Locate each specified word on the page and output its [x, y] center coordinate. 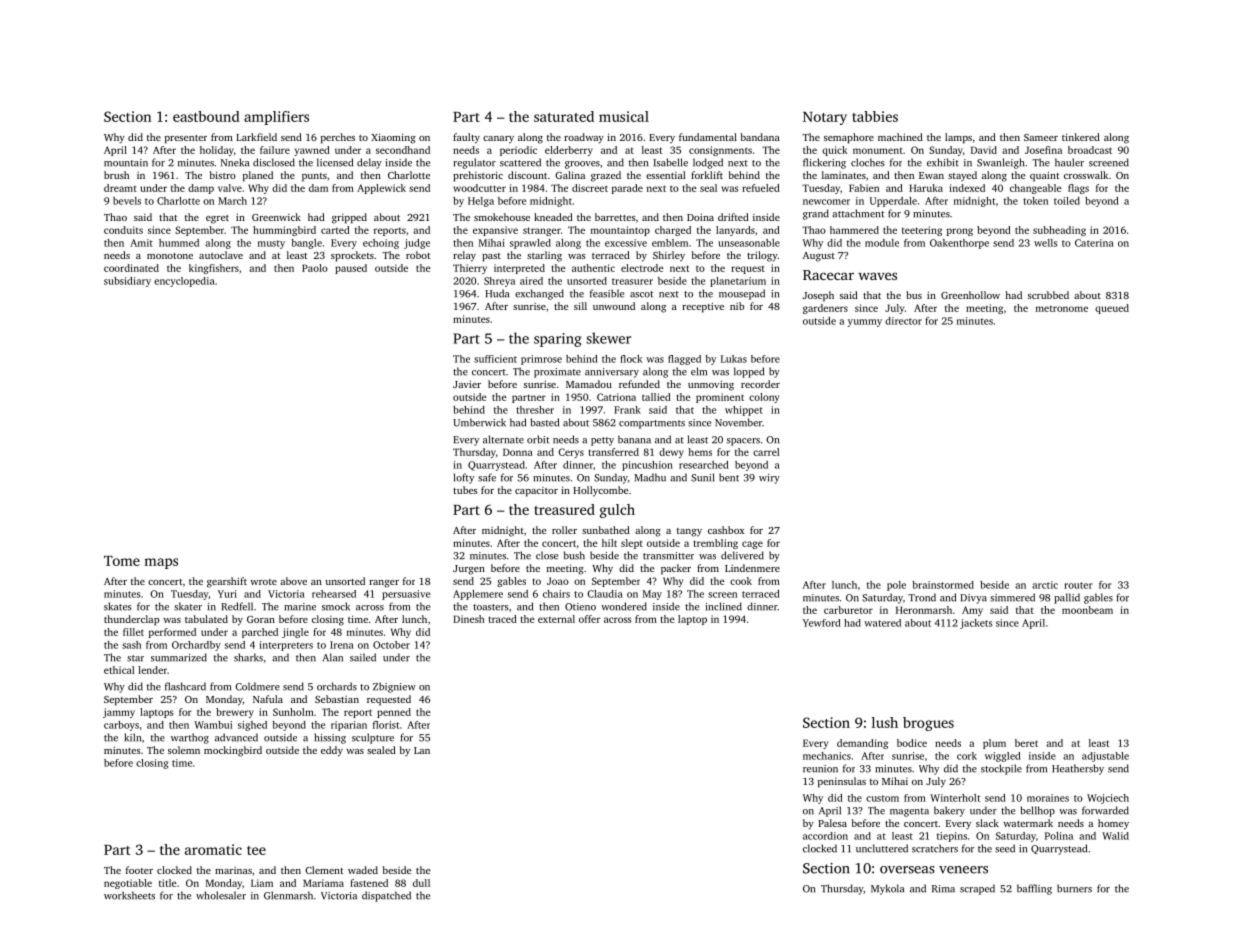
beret [1026, 743]
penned [394, 713]
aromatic [213, 849]
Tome [122, 561]
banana [634, 439]
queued [1112, 309]
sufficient [495, 359]
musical [624, 116]
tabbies [875, 116]
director [903, 321]
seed [1005, 848]
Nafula [268, 699]
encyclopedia [184, 282]
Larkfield [256, 137]
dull [421, 883]
